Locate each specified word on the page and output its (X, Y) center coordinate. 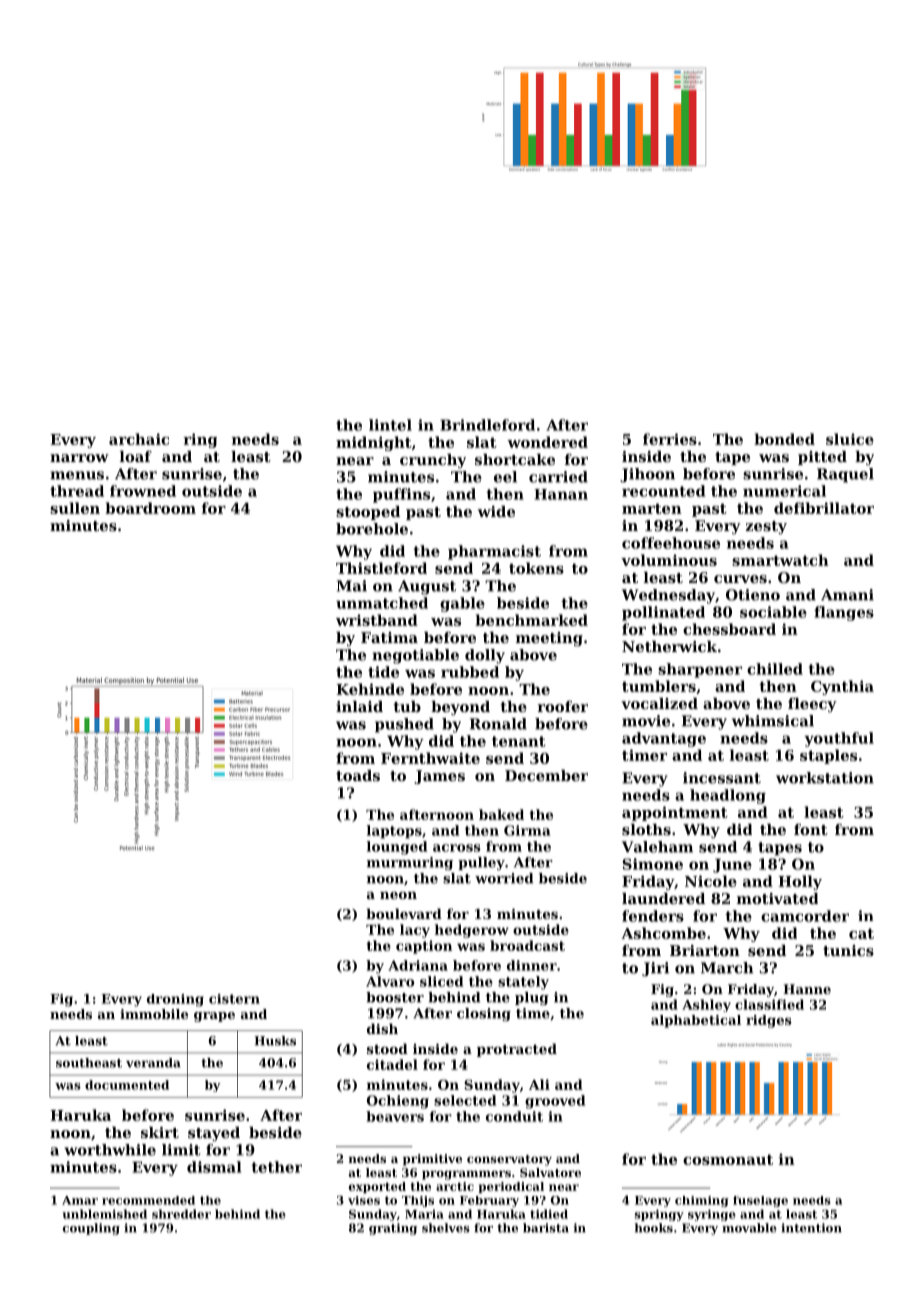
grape (214, 1017)
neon (398, 895)
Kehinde (370, 689)
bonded (784, 439)
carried (558, 477)
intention (811, 1228)
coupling (91, 1229)
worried (504, 878)
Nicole (711, 881)
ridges (769, 1021)
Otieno (753, 595)
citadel (392, 1064)
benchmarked (531, 620)
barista (546, 1228)
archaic (139, 439)
